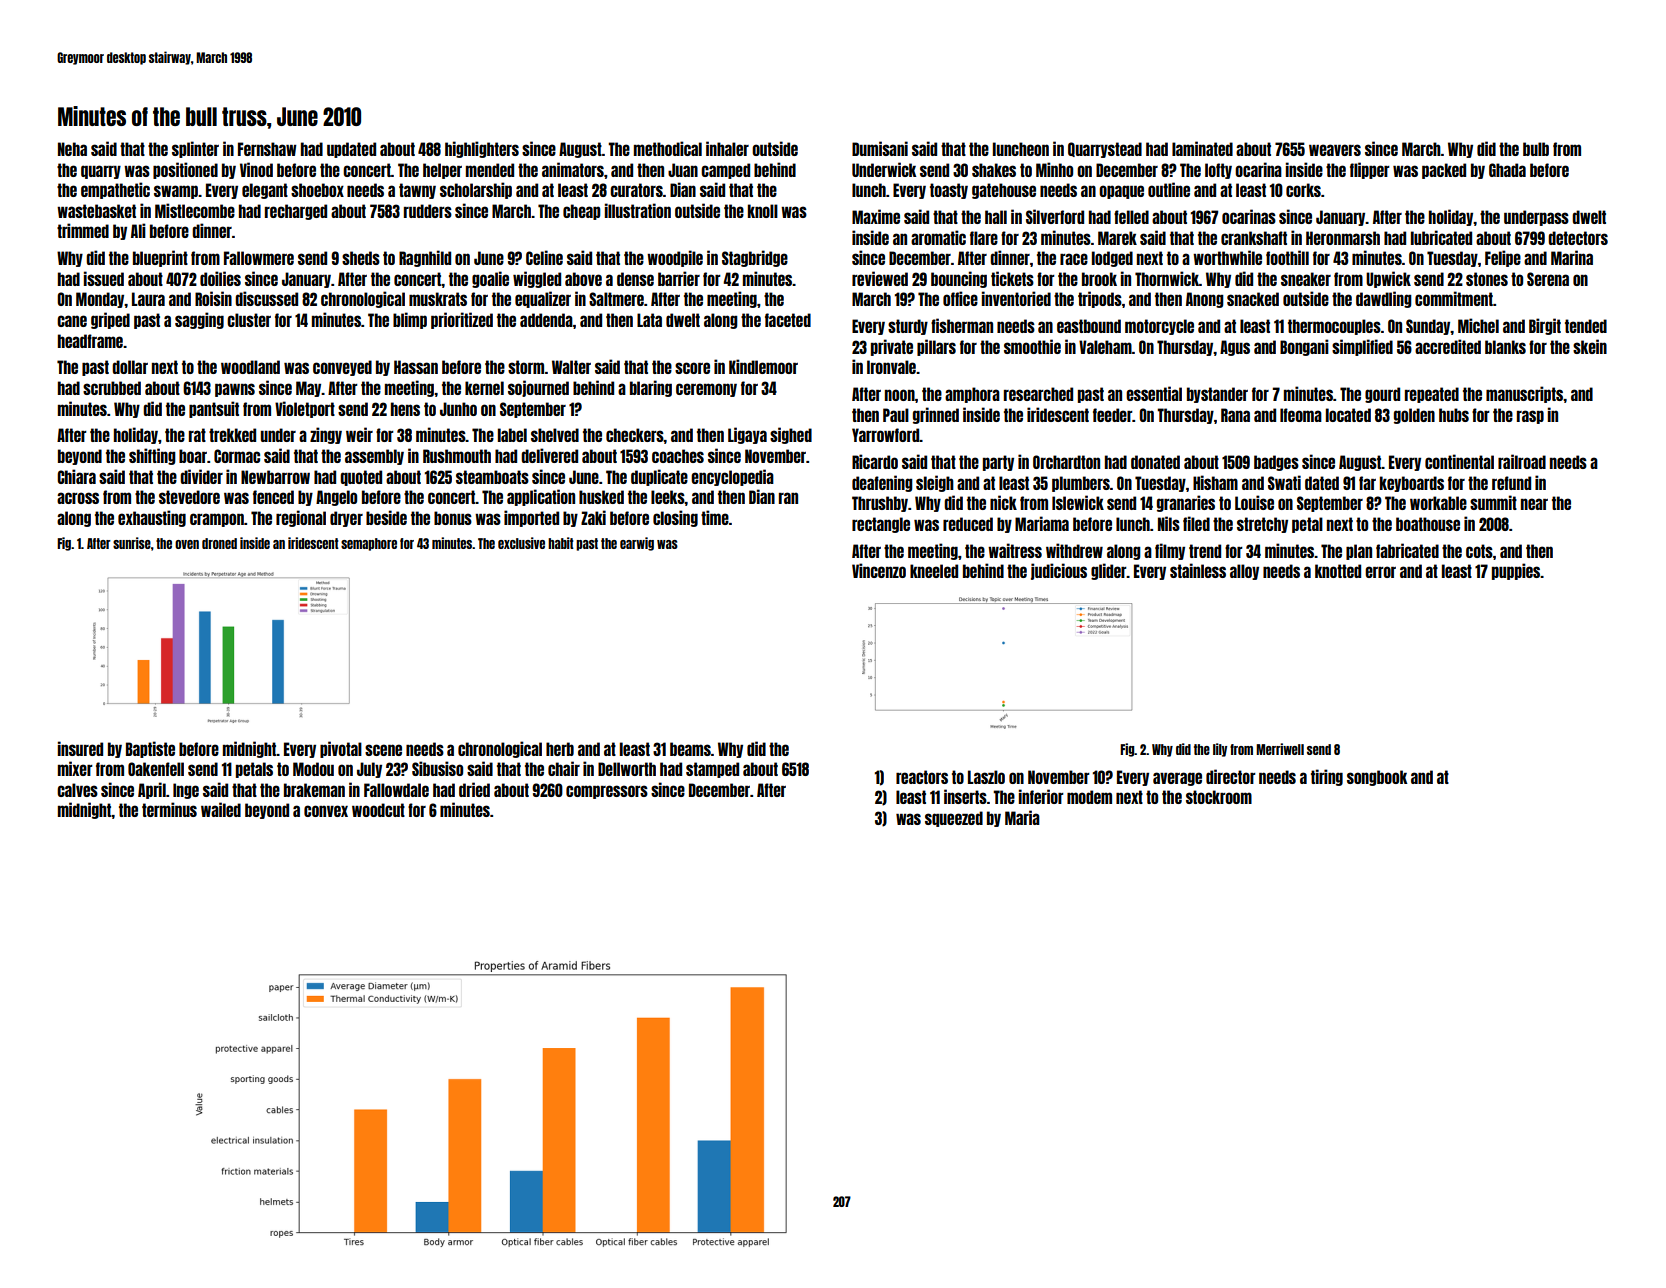 Image resolution: width=1666 pixels, height=1288 pixels. What do you see at coordinates (1525, 394) in the screenshot?
I see `manuscripts` at bounding box center [1525, 394].
